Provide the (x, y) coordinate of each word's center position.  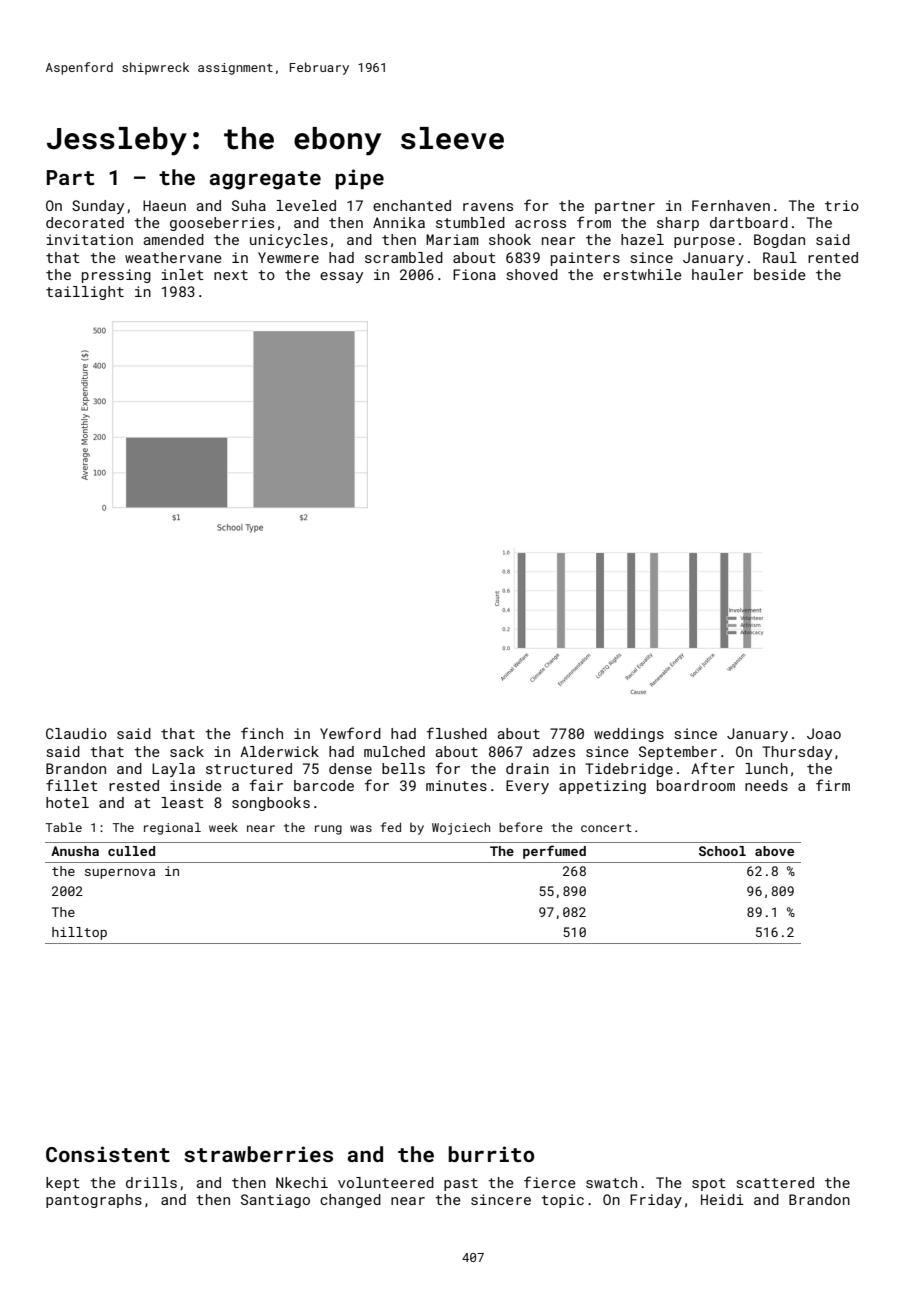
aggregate (265, 180)
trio (842, 205)
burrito (491, 1154)
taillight (85, 293)
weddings (629, 735)
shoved (532, 274)
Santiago (275, 1201)
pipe (359, 179)
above (774, 851)
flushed (457, 733)
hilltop (79, 933)
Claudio (76, 733)
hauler (717, 274)
